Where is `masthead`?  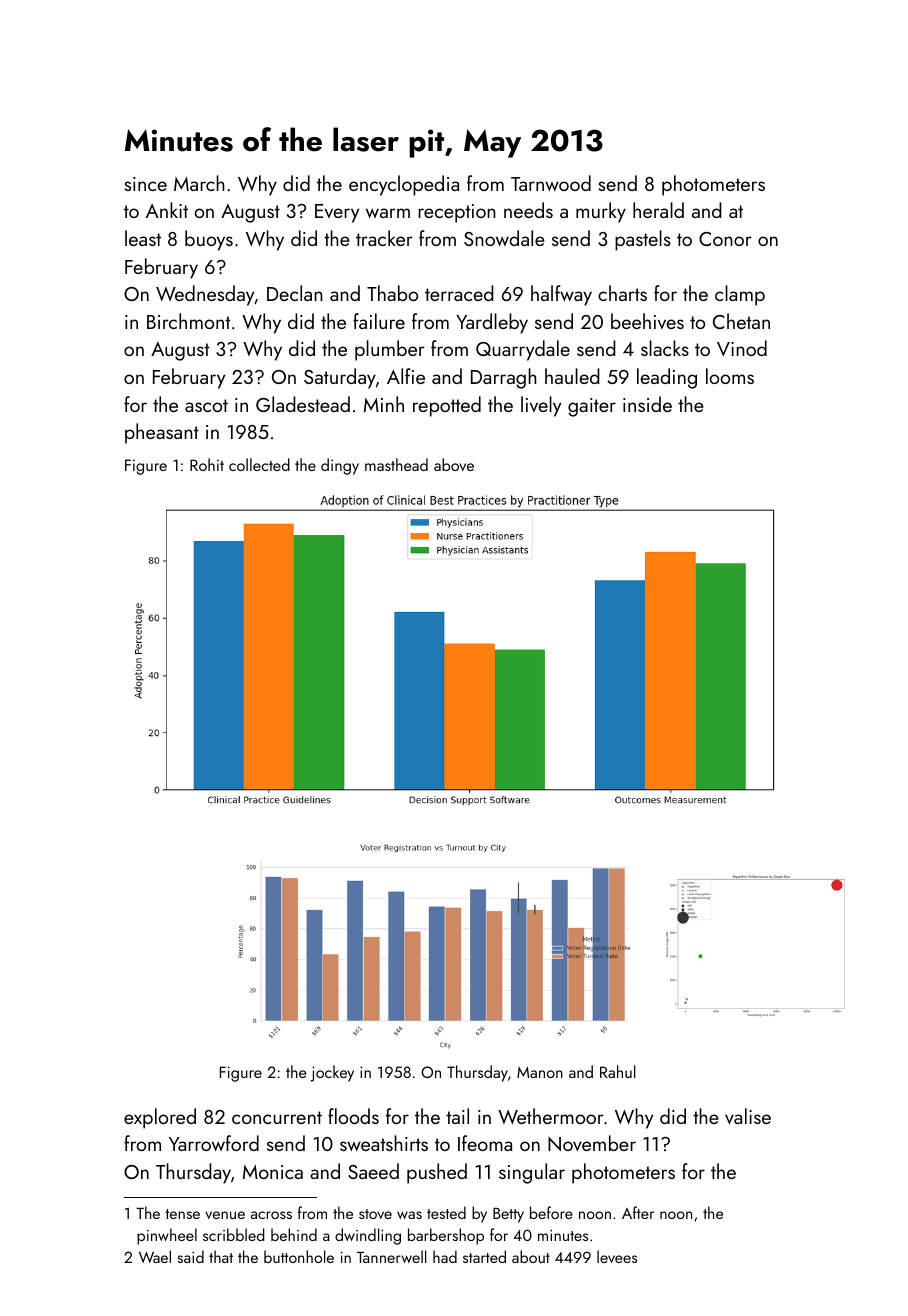
masthead is located at coordinates (396, 464).
